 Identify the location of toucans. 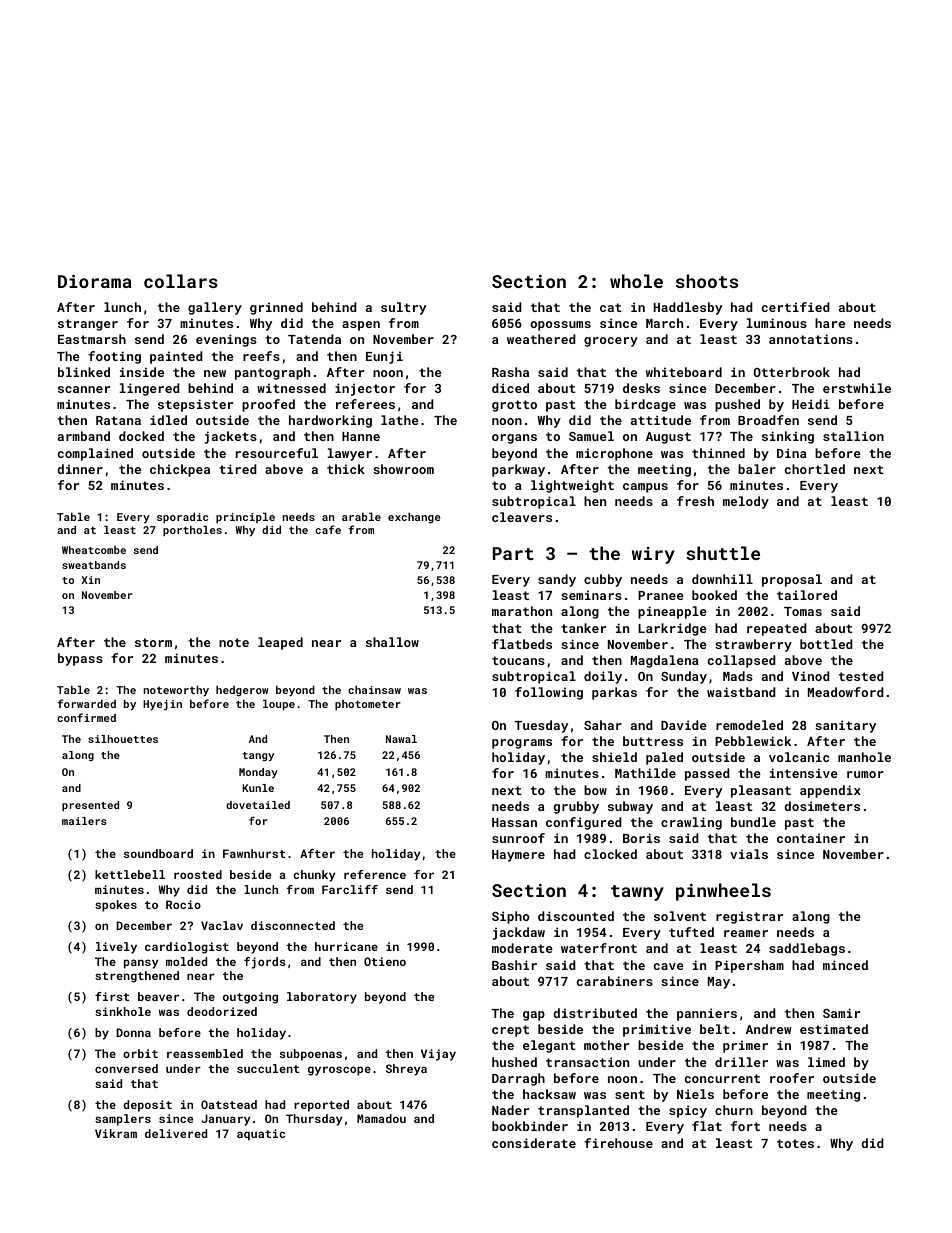
(518, 660).
